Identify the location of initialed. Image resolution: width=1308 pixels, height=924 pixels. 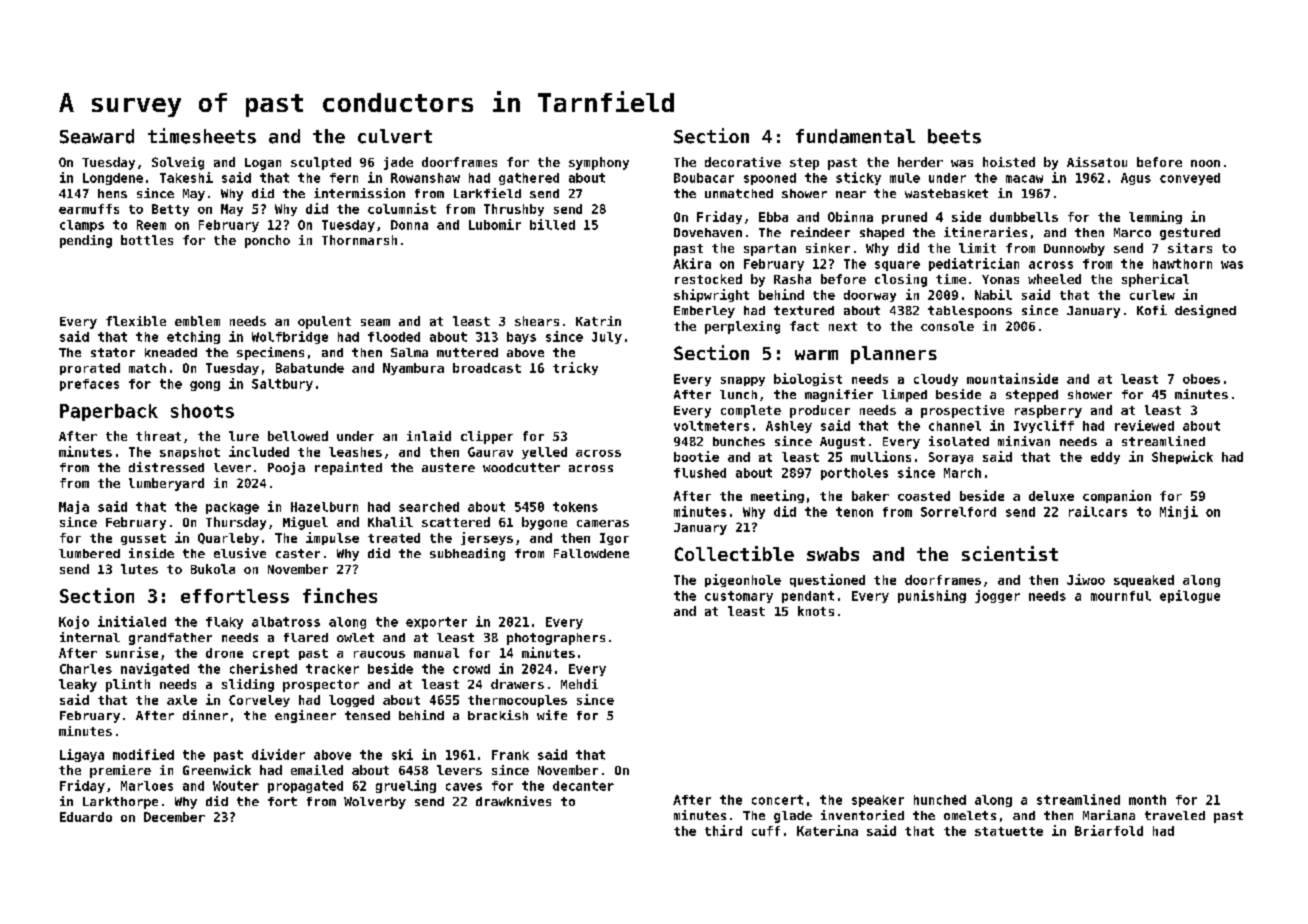
(132, 621).
